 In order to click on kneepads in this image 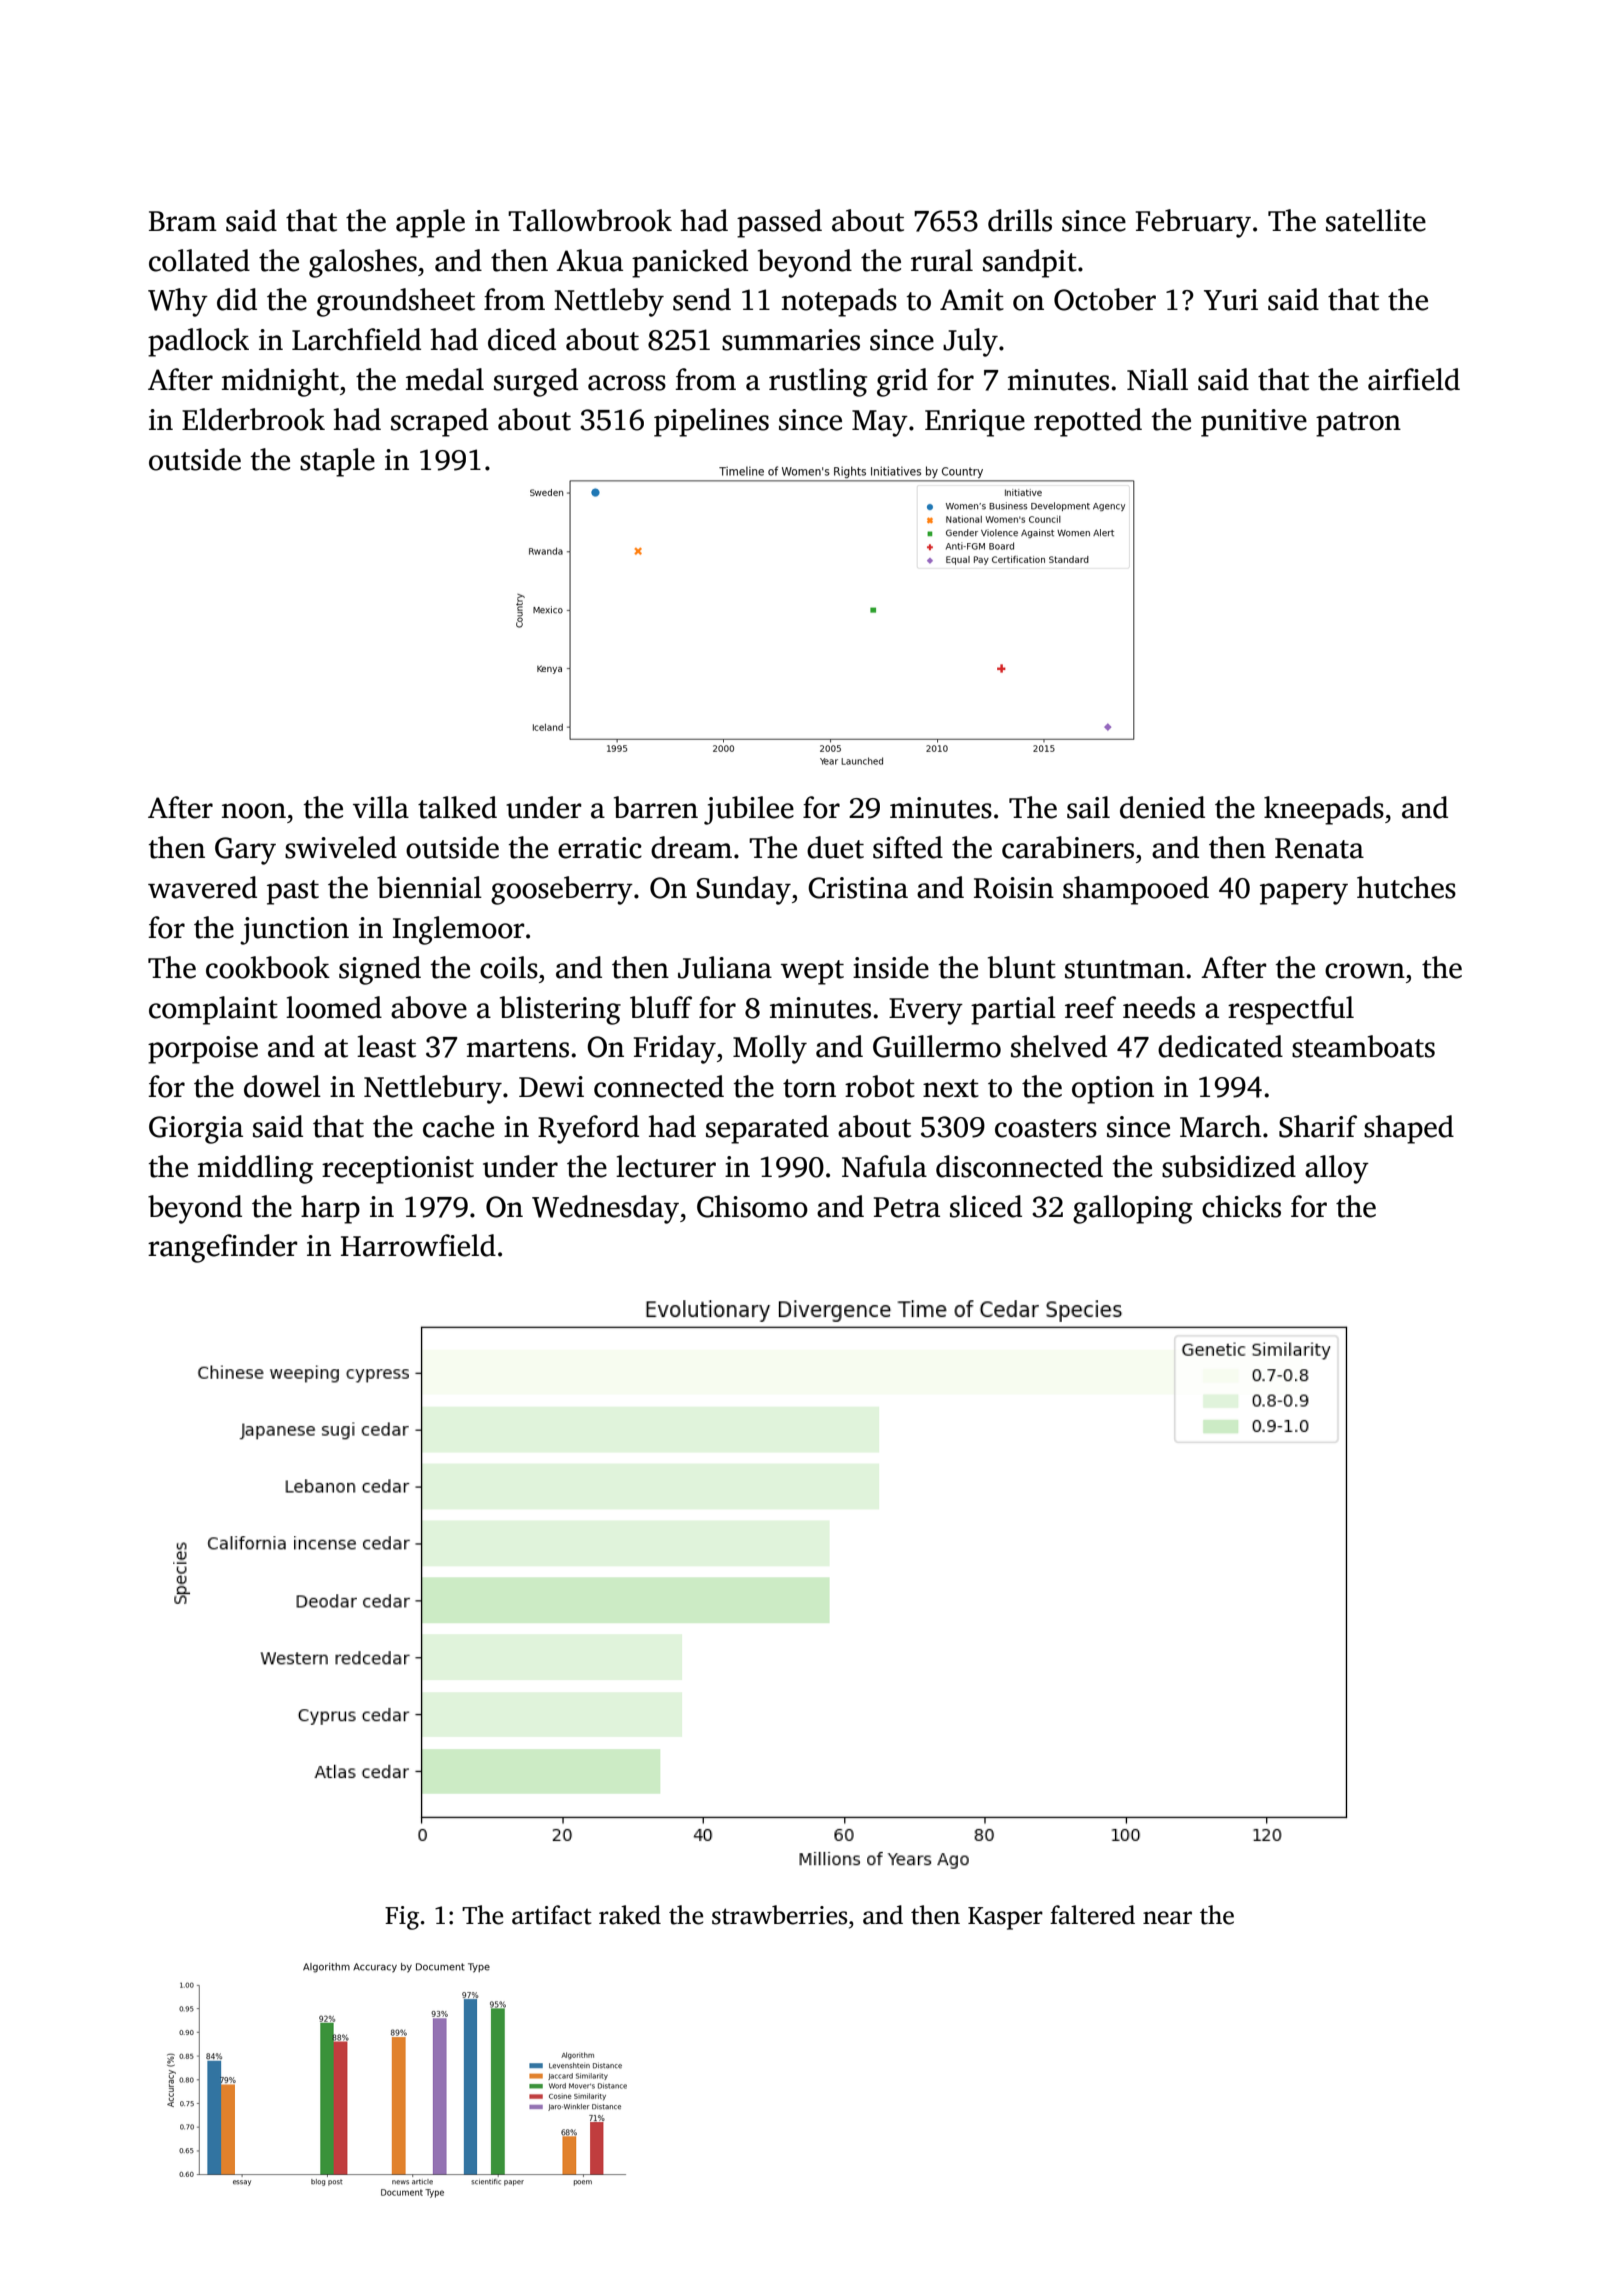, I will do `click(1324, 810)`.
